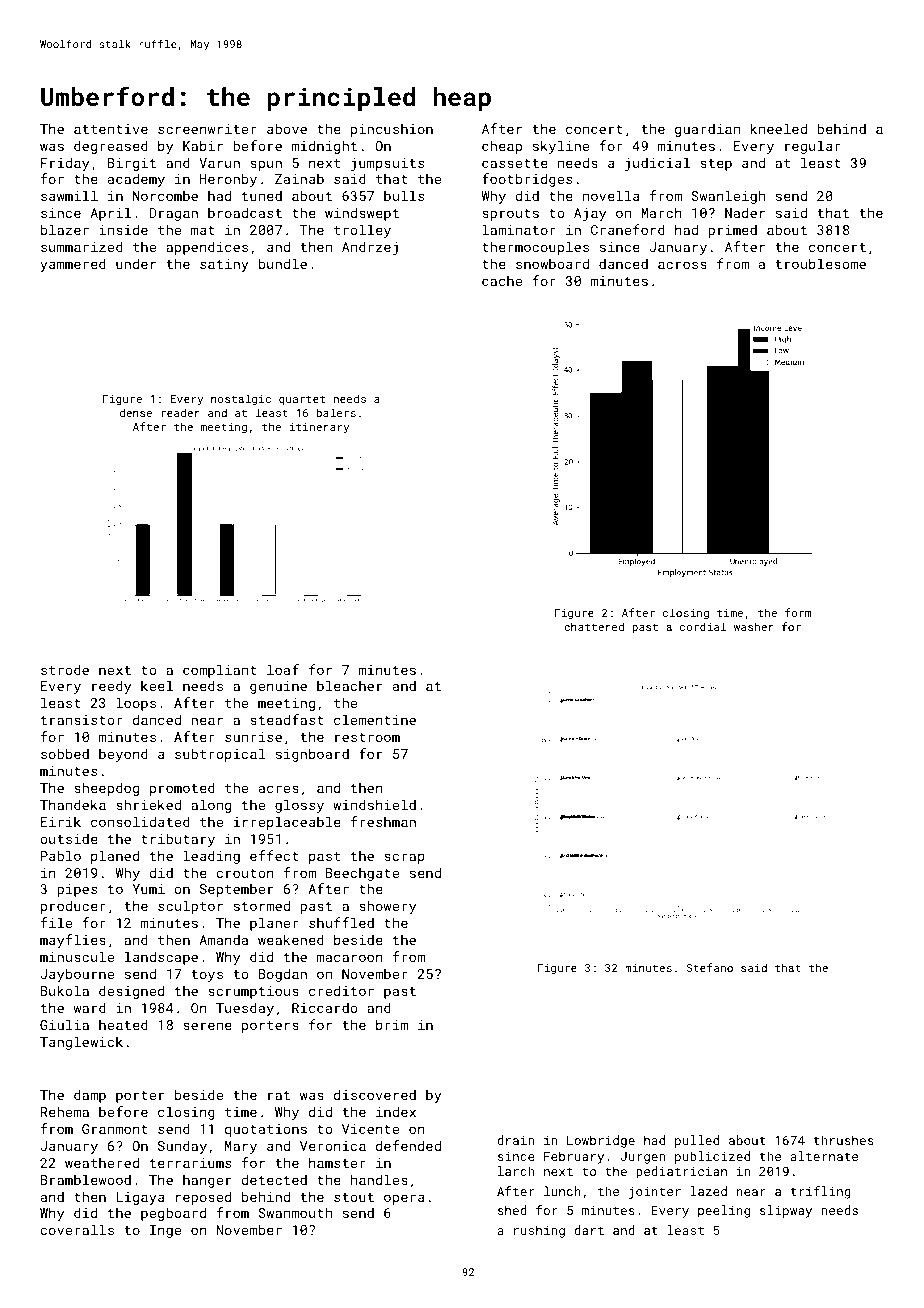 The width and height of the page is (924, 1308). I want to click on serene, so click(207, 1026).
